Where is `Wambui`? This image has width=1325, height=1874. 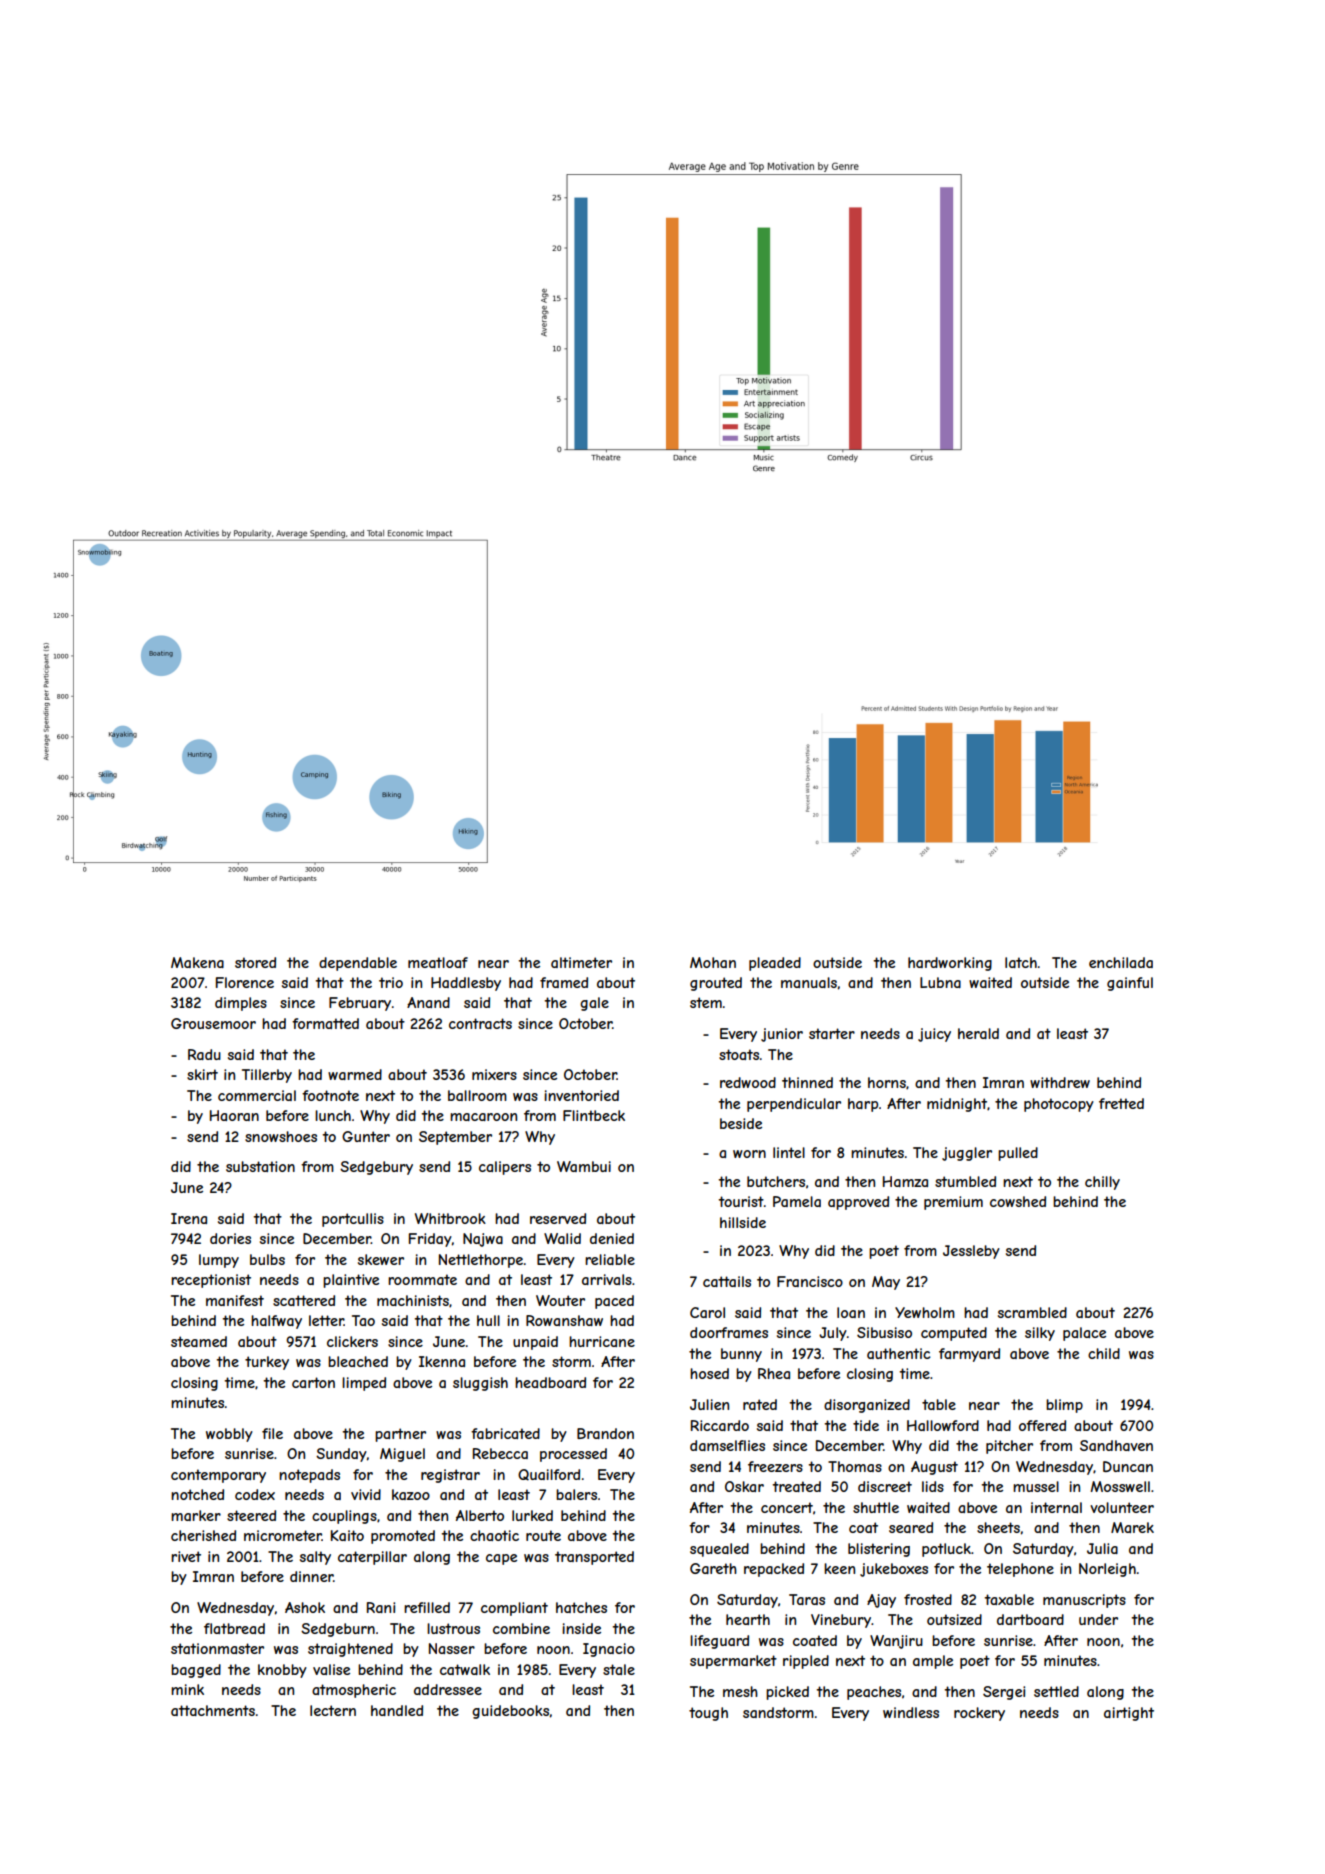
Wambui is located at coordinates (584, 1166).
